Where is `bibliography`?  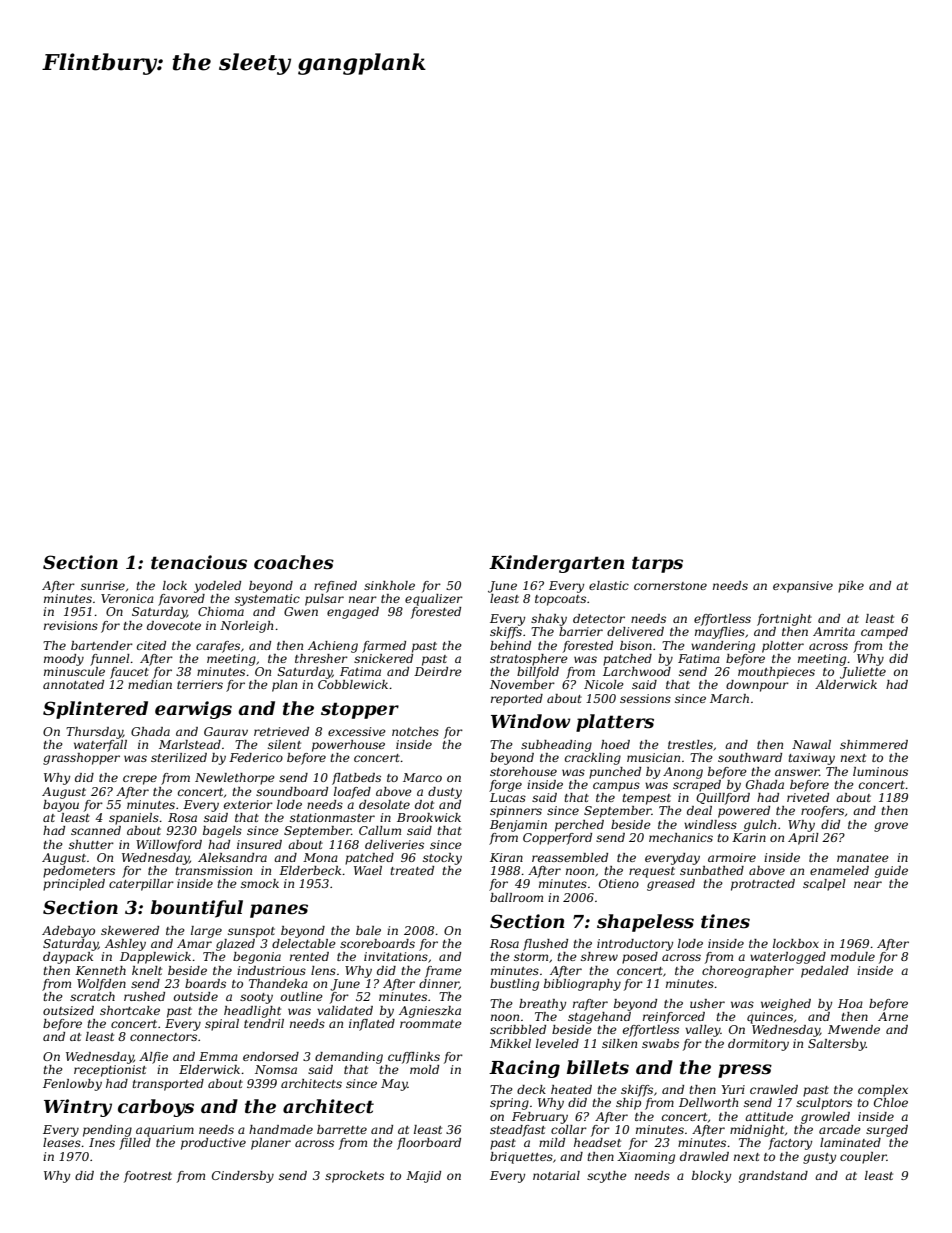 bibliography is located at coordinates (582, 985).
